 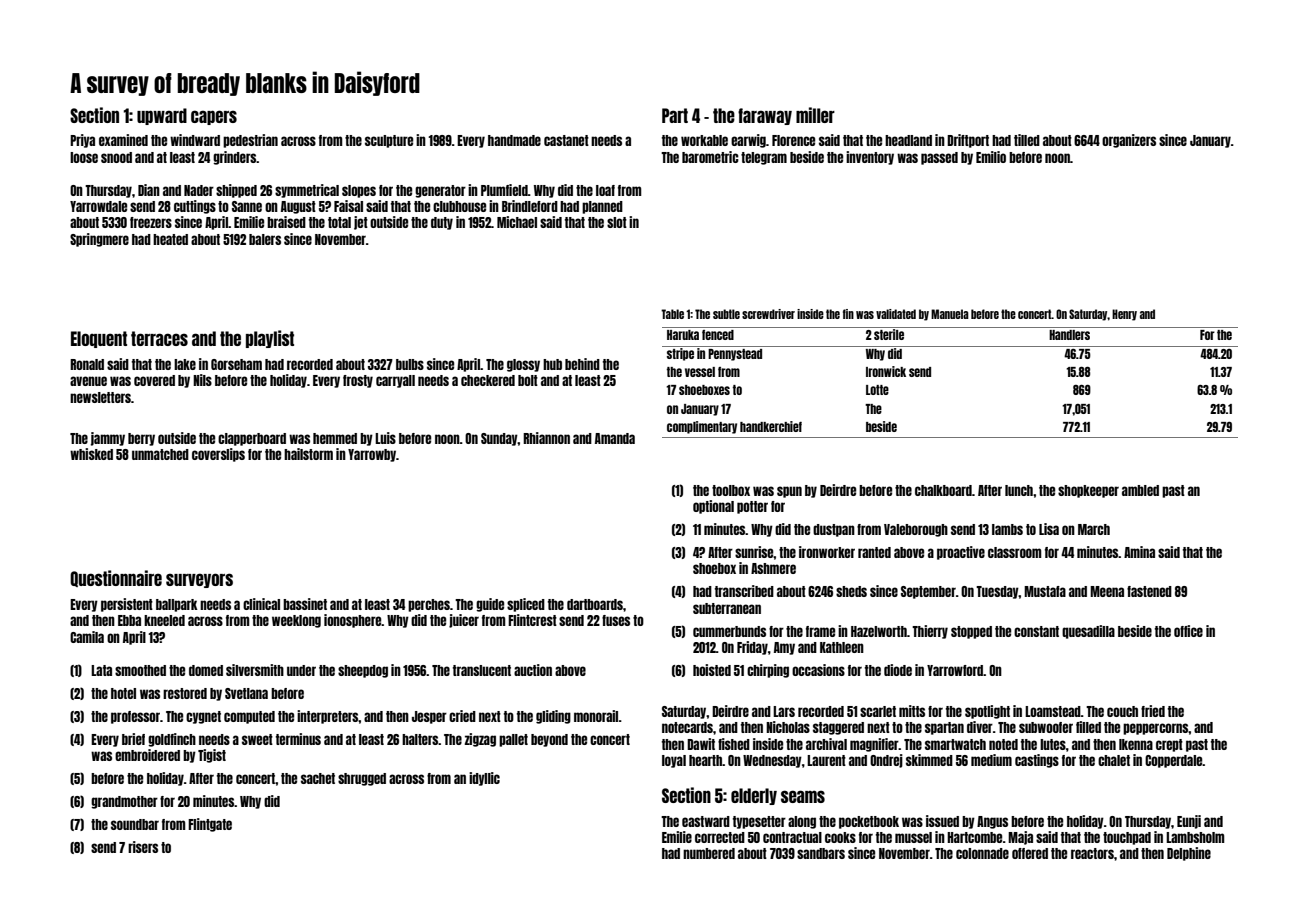 I want to click on faraway, so click(x=765, y=116).
